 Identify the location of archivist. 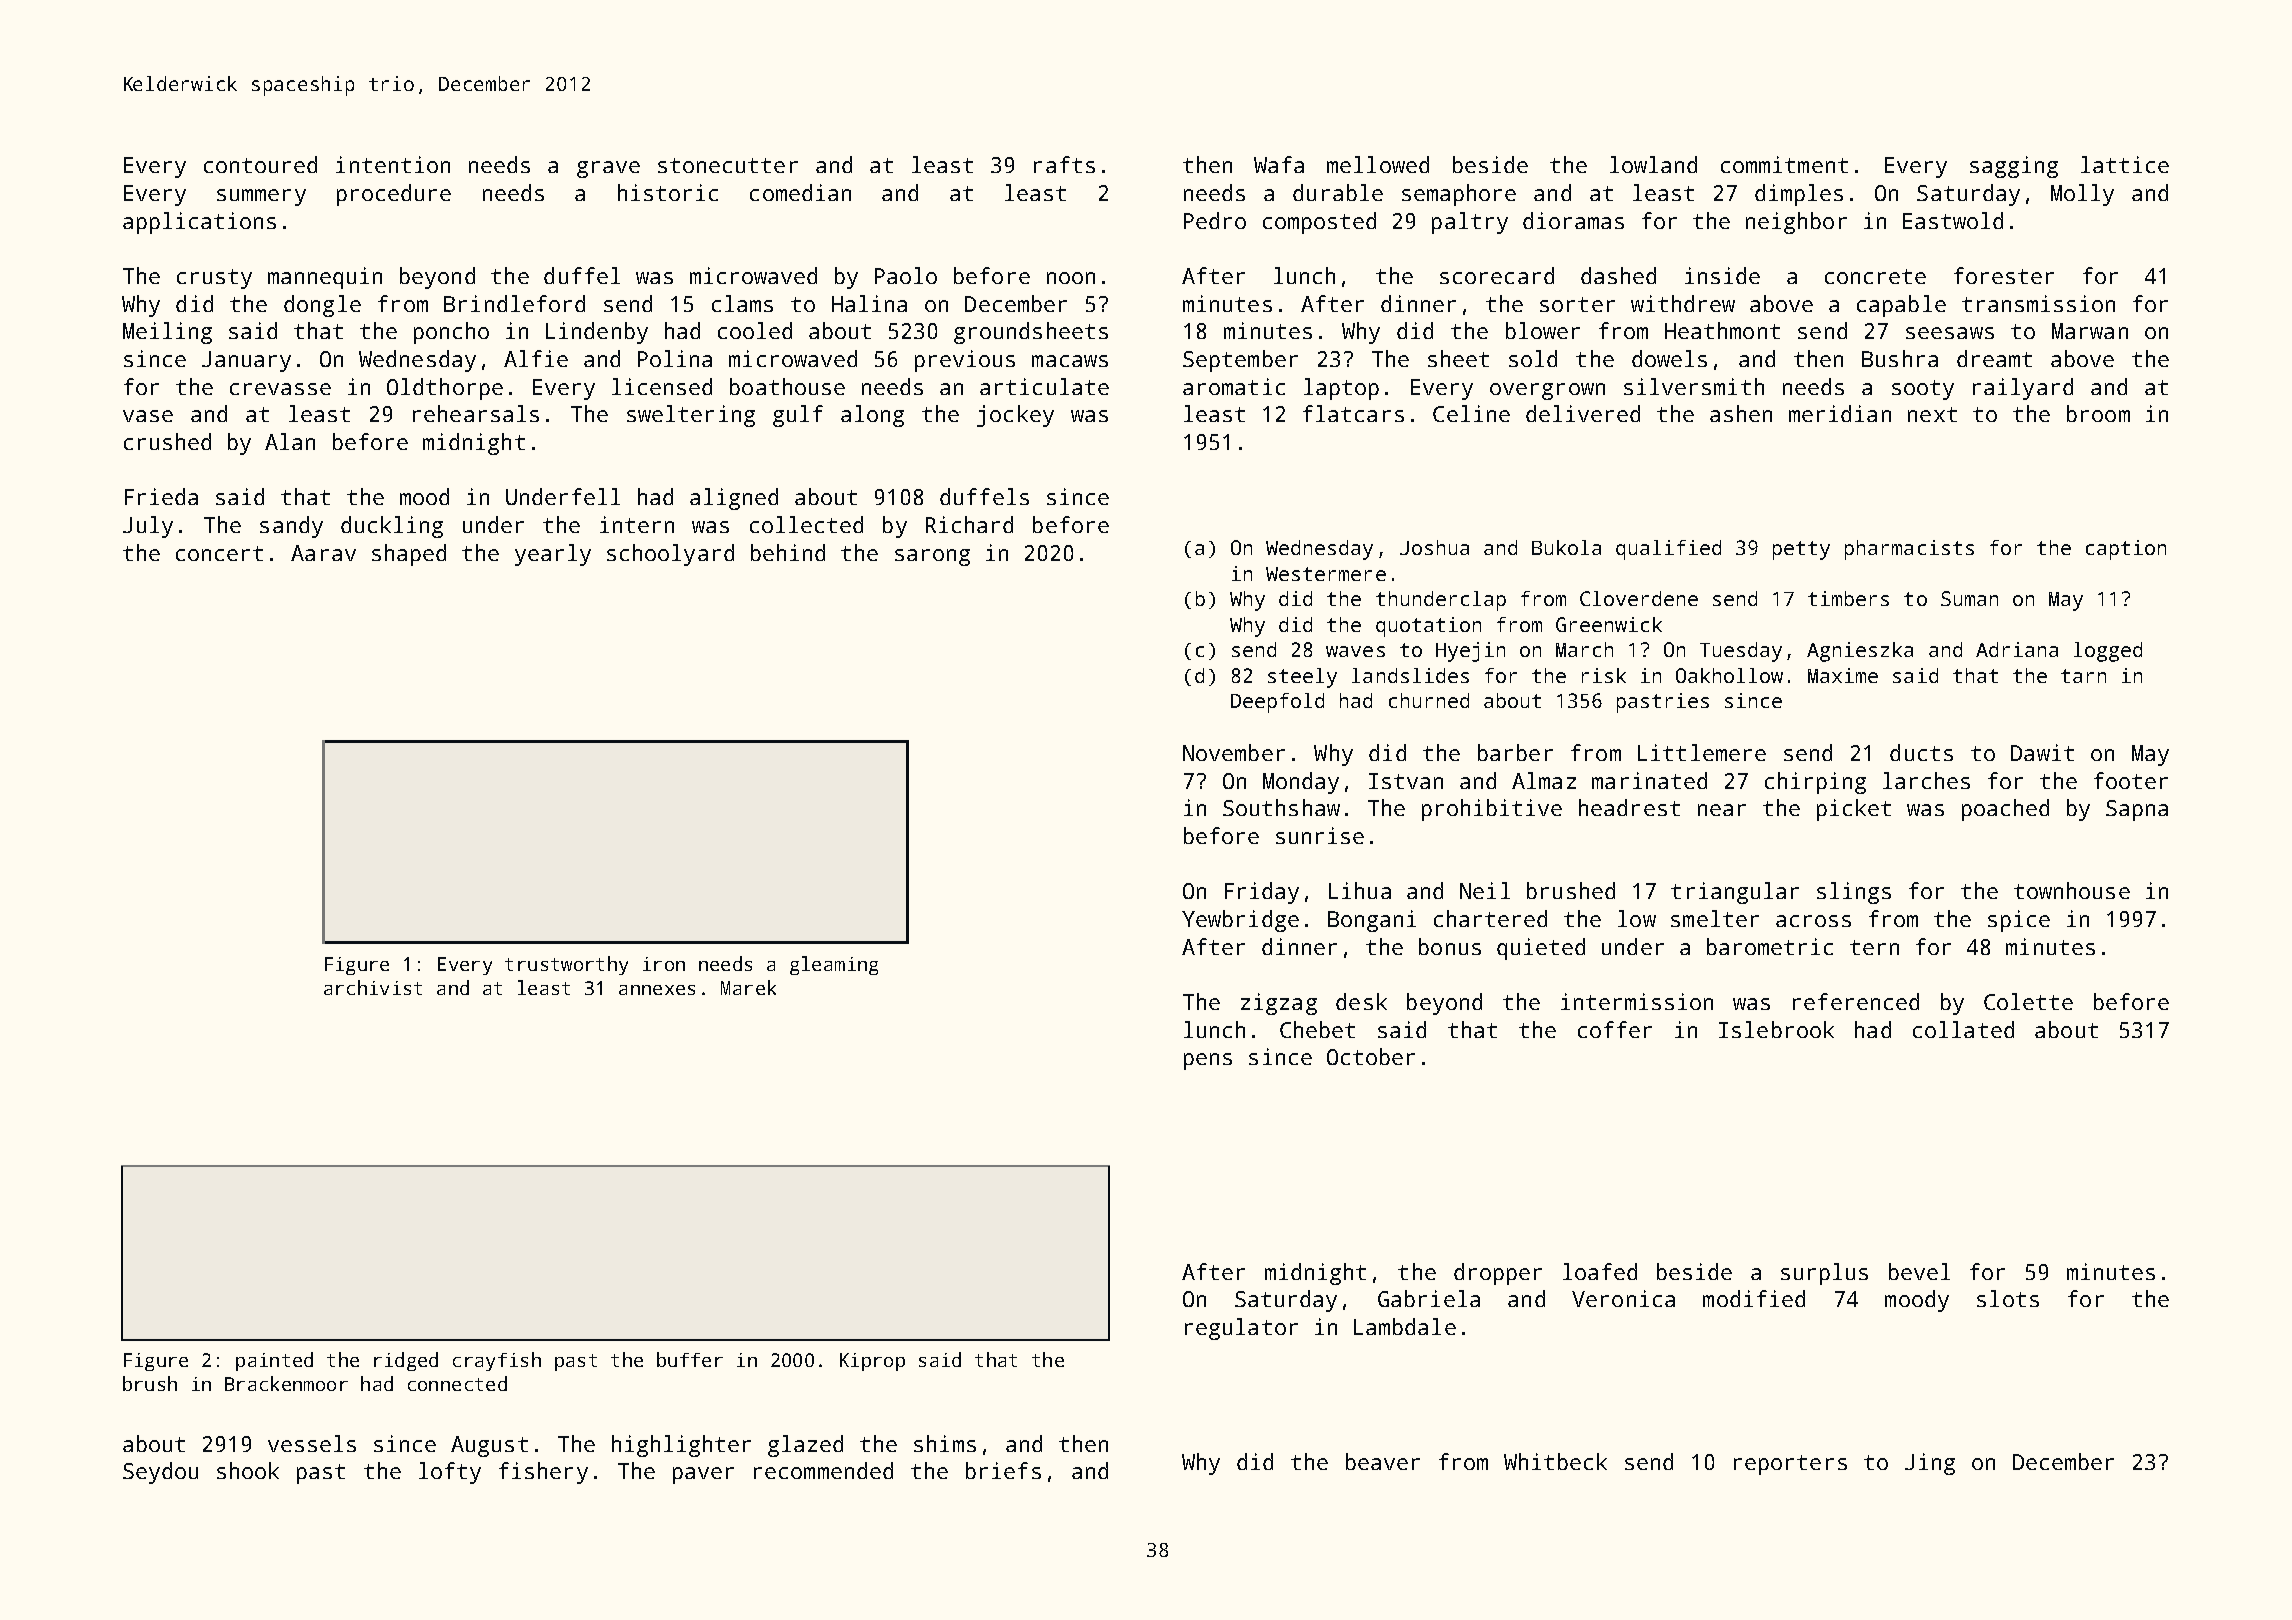
(373, 987).
